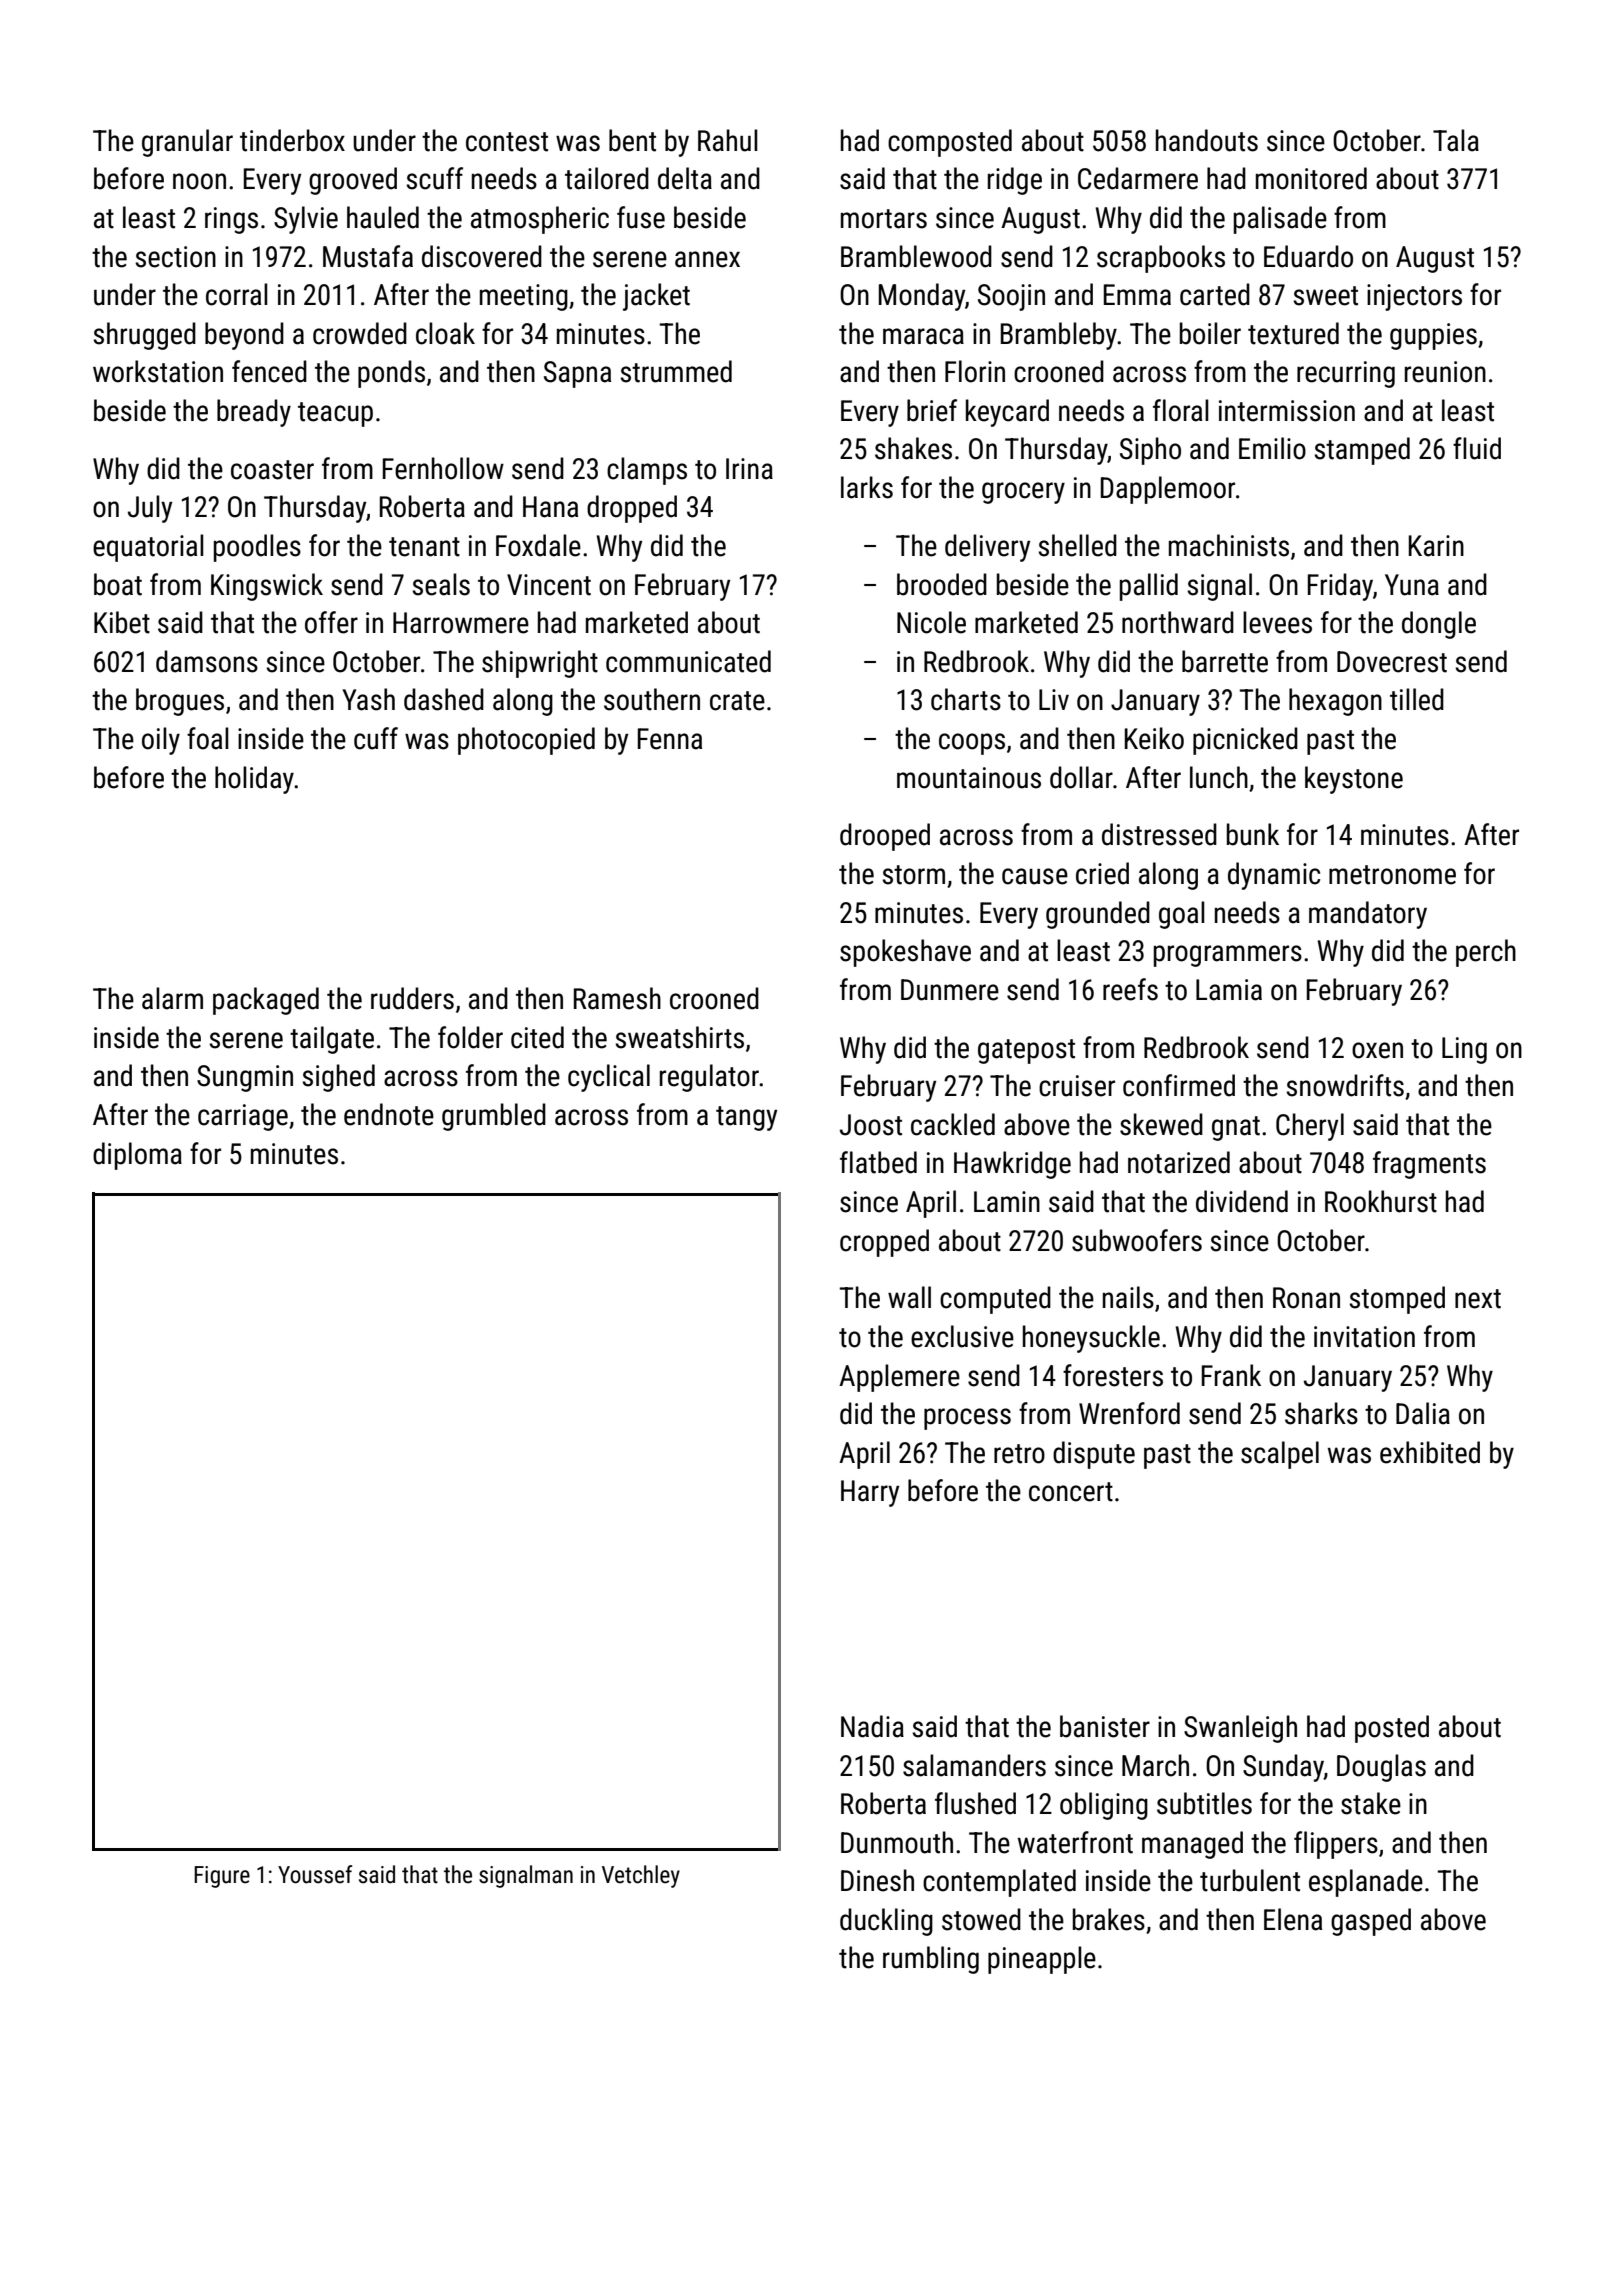  I want to click on spokeshave, so click(905, 953).
